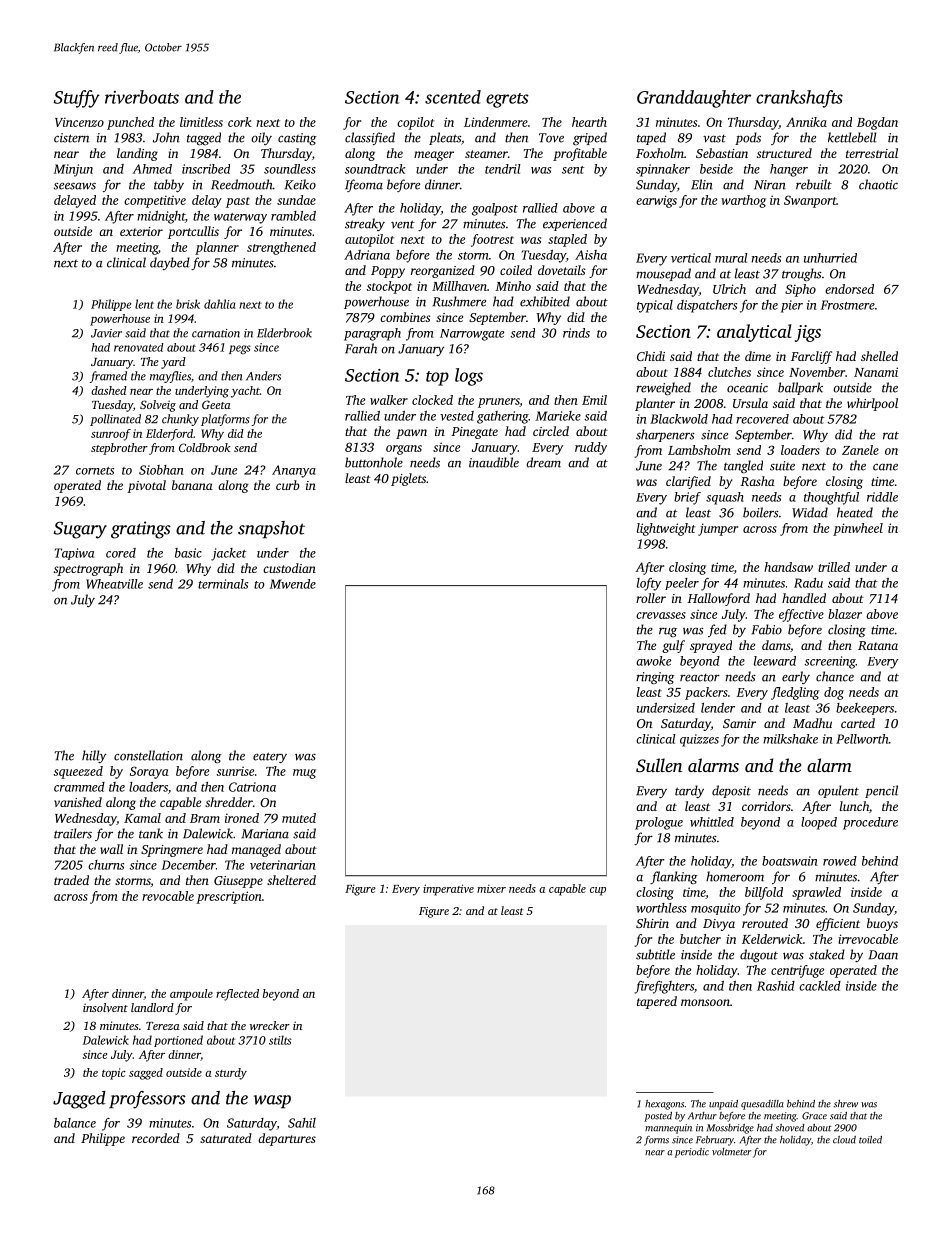 This screenshot has height=1233, width=952. I want to click on tagged, so click(204, 138).
